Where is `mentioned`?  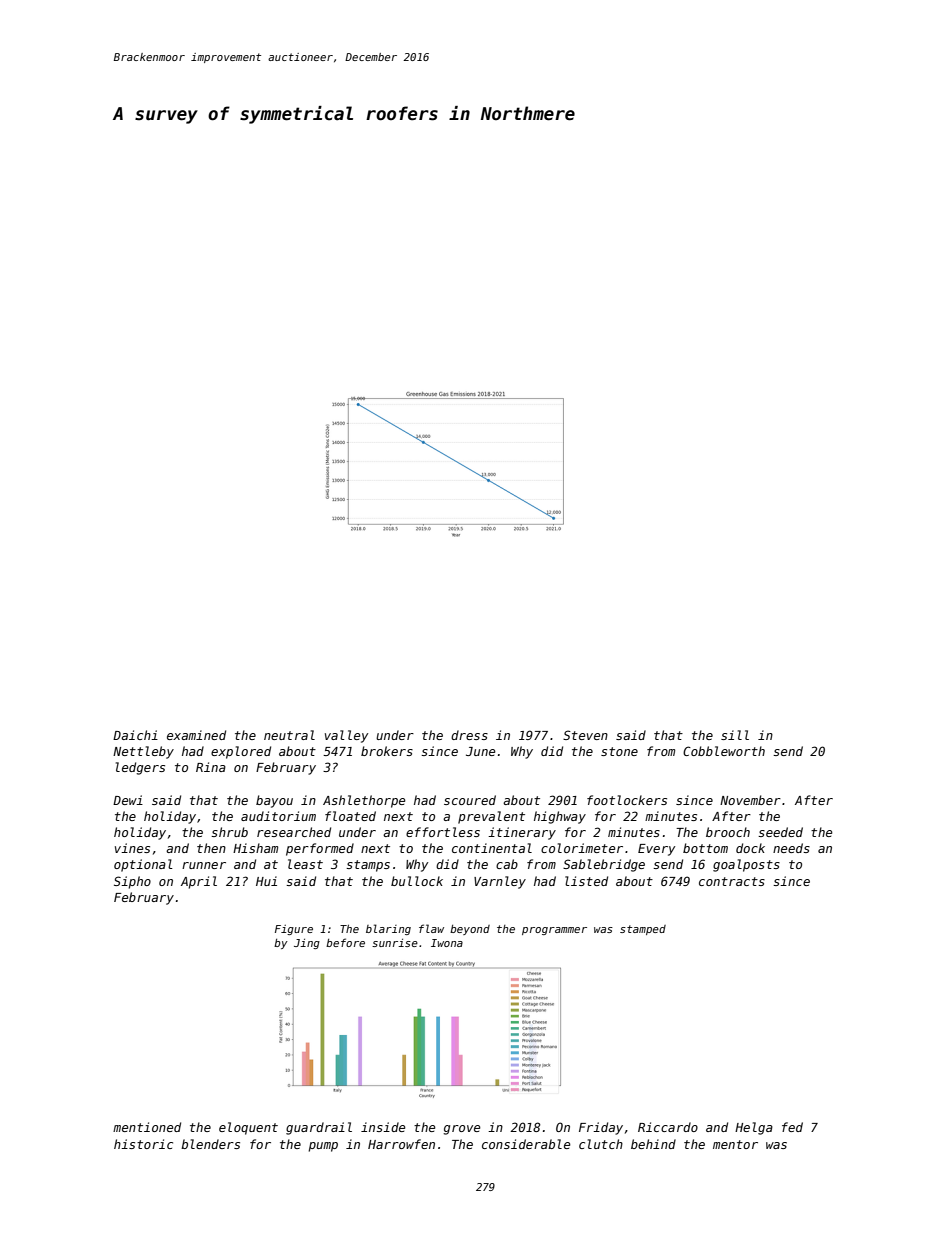 mentioned is located at coordinates (147, 1127).
